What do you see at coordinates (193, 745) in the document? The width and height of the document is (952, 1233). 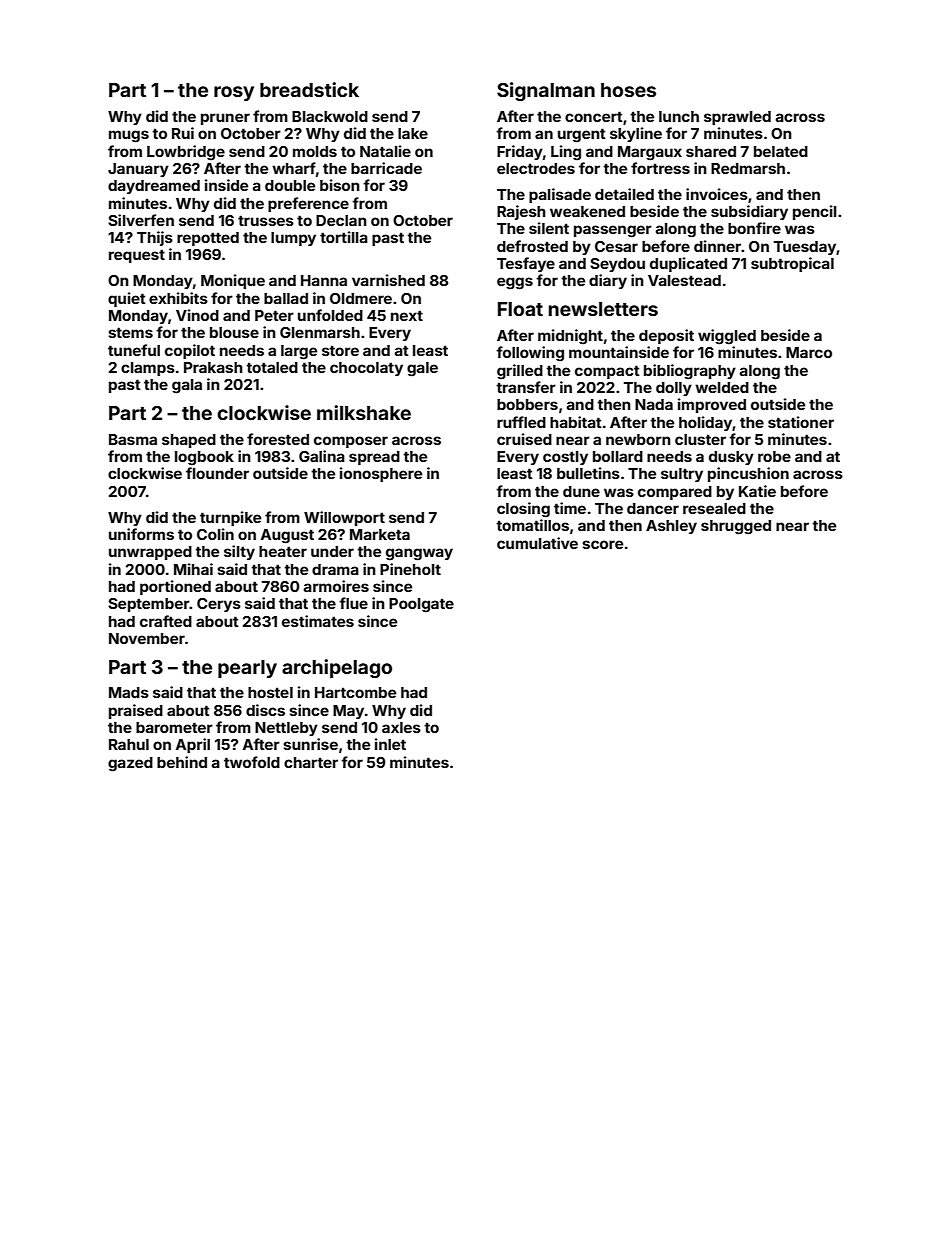 I see `April` at bounding box center [193, 745].
